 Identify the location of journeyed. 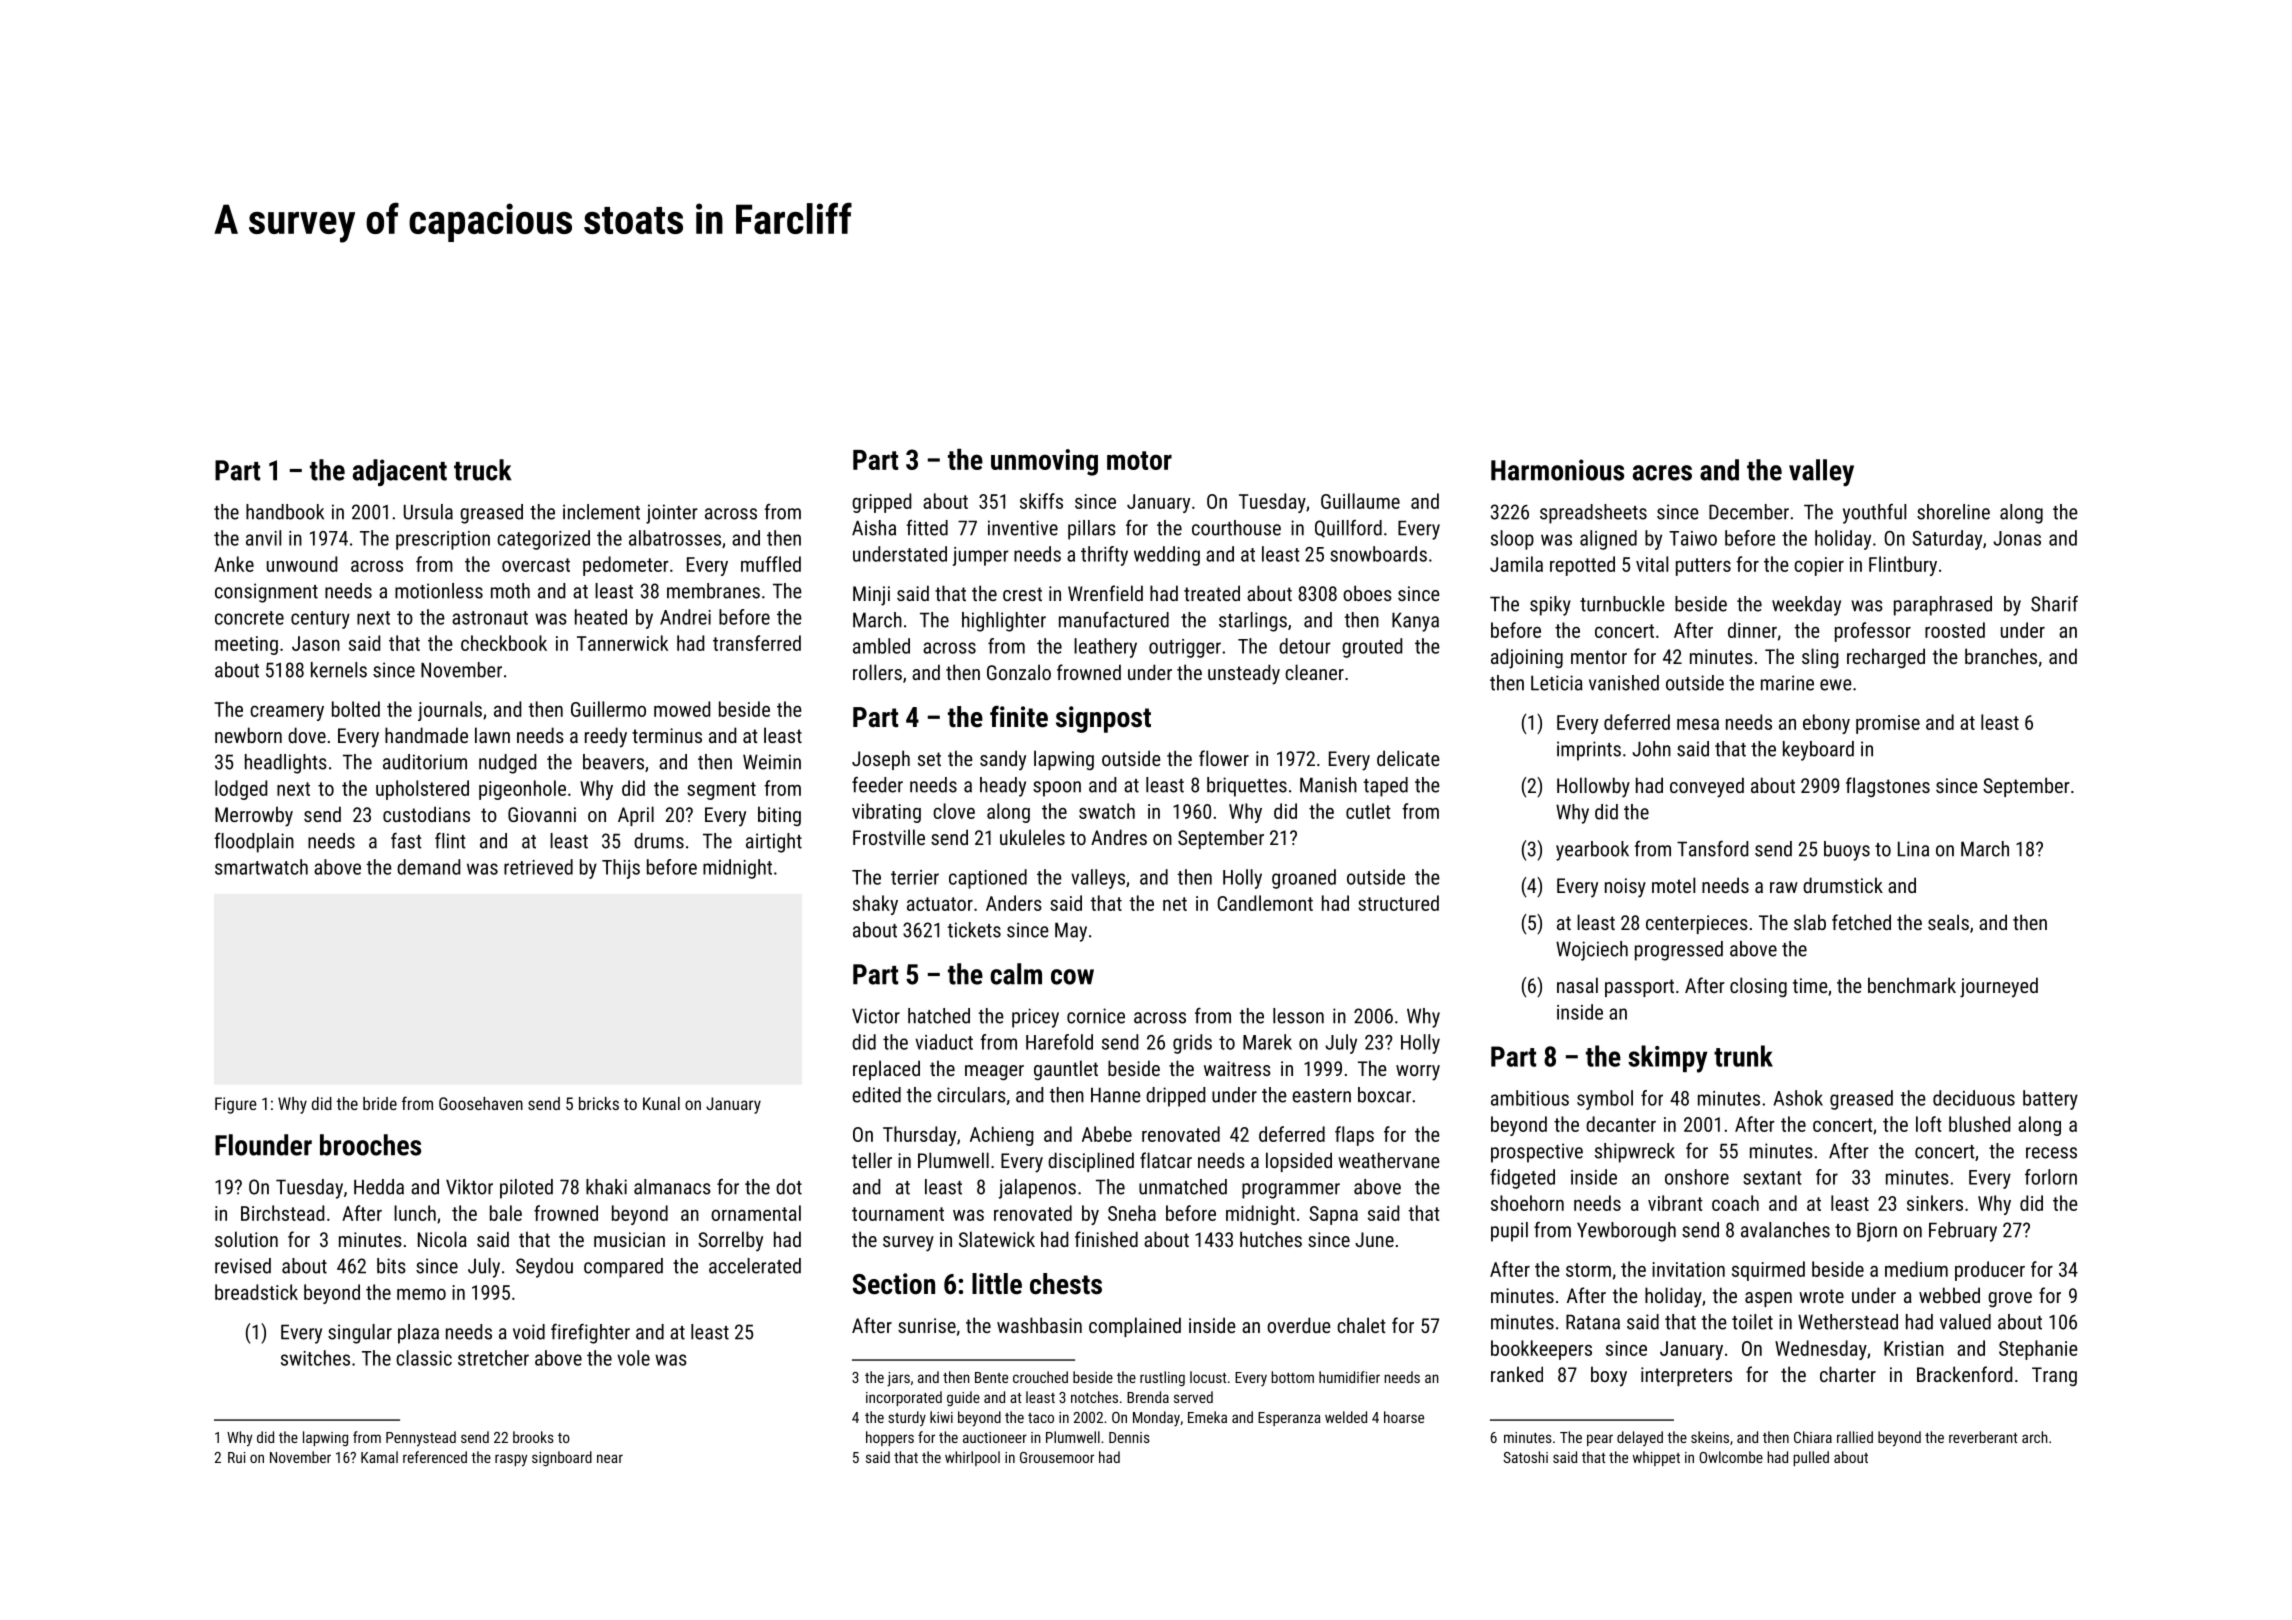
(1999, 987).
